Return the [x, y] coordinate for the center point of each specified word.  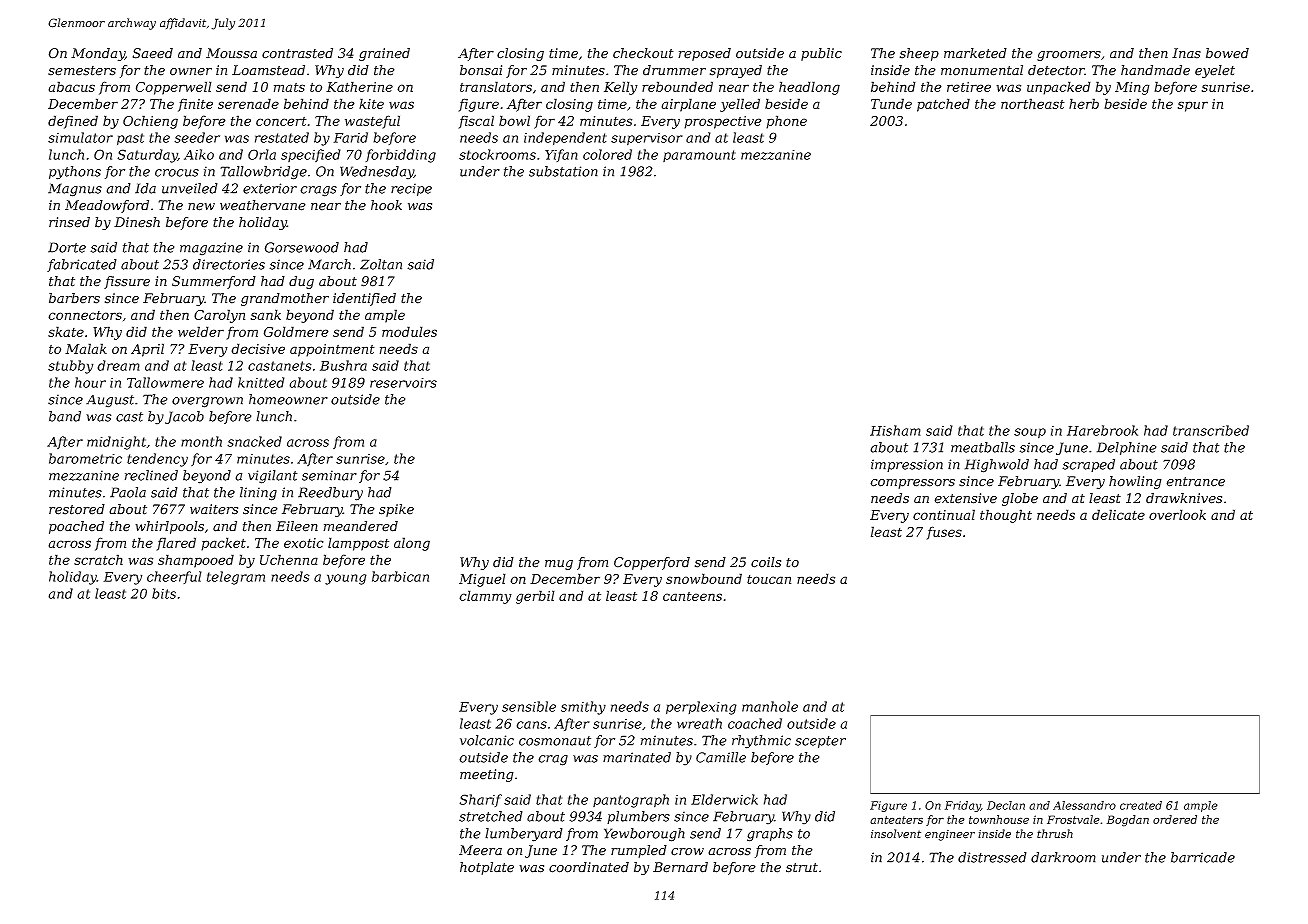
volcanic [487, 740]
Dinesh [137, 222]
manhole [770, 706]
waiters [214, 509]
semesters [82, 71]
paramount [699, 156]
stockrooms [497, 154]
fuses [944, 533]
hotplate [487, 868]
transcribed [1211, 430]
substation [563, 171]
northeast [1033, 103]
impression [907, 465]
